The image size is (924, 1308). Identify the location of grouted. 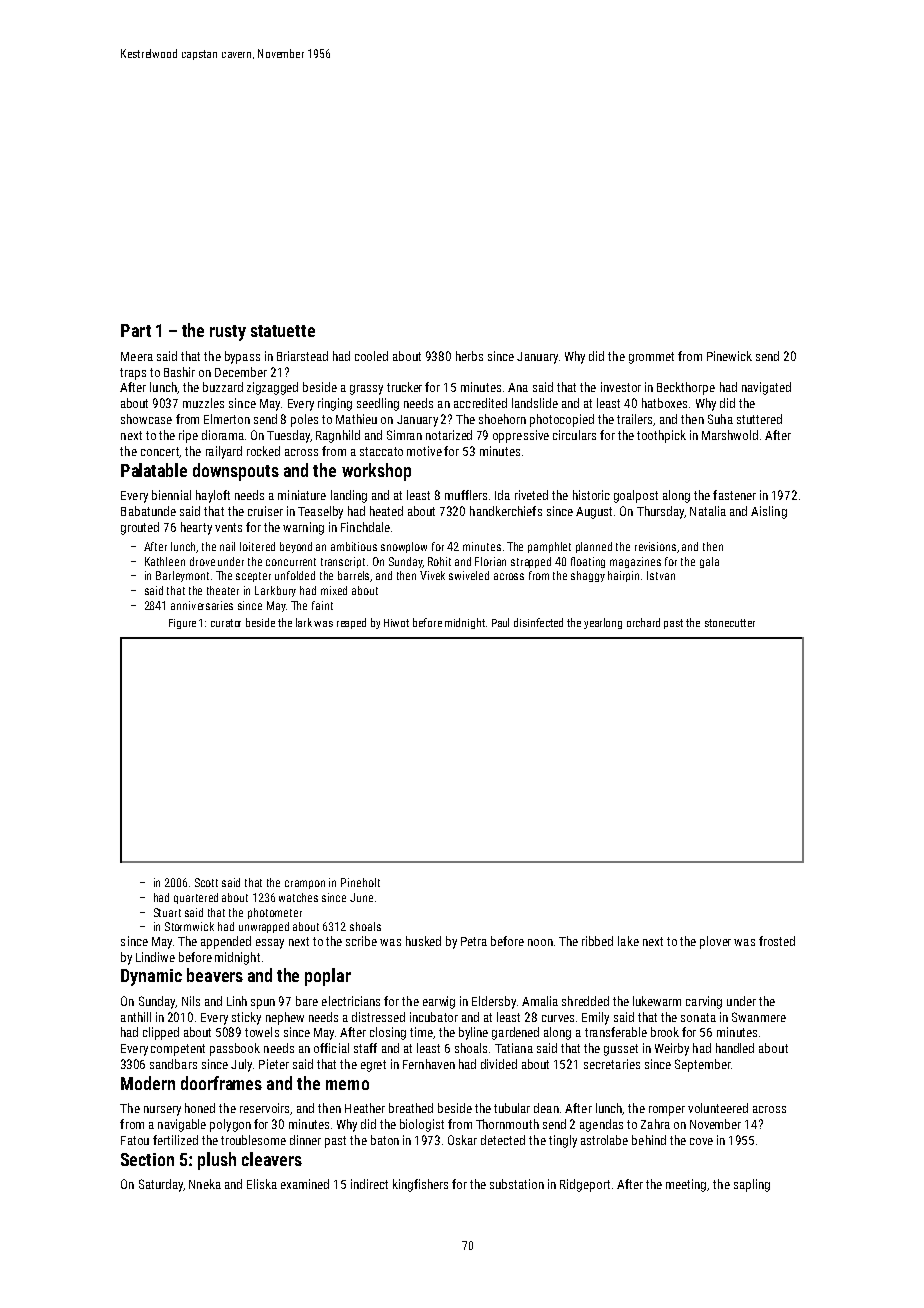
(140, 528).
